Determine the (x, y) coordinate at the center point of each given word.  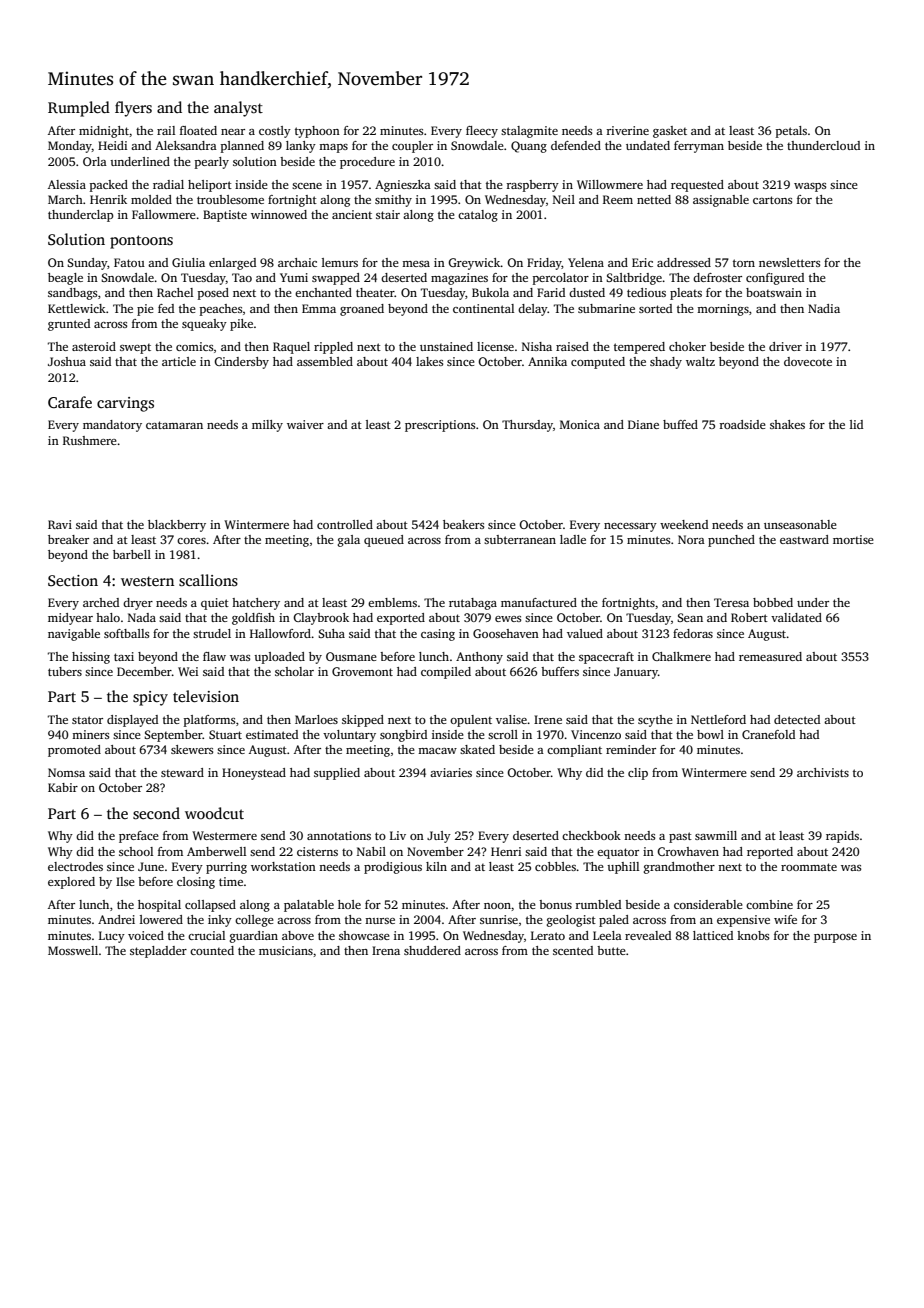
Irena (386, 950)
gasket (670, 132)
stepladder (158, 952)
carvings (125, 404)
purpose (835, 938)
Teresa (731, 602)
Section (73, 581)
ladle (573, 539)
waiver (305, 424)
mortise (853, 539)
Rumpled (79, 109)
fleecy (482, 132)
